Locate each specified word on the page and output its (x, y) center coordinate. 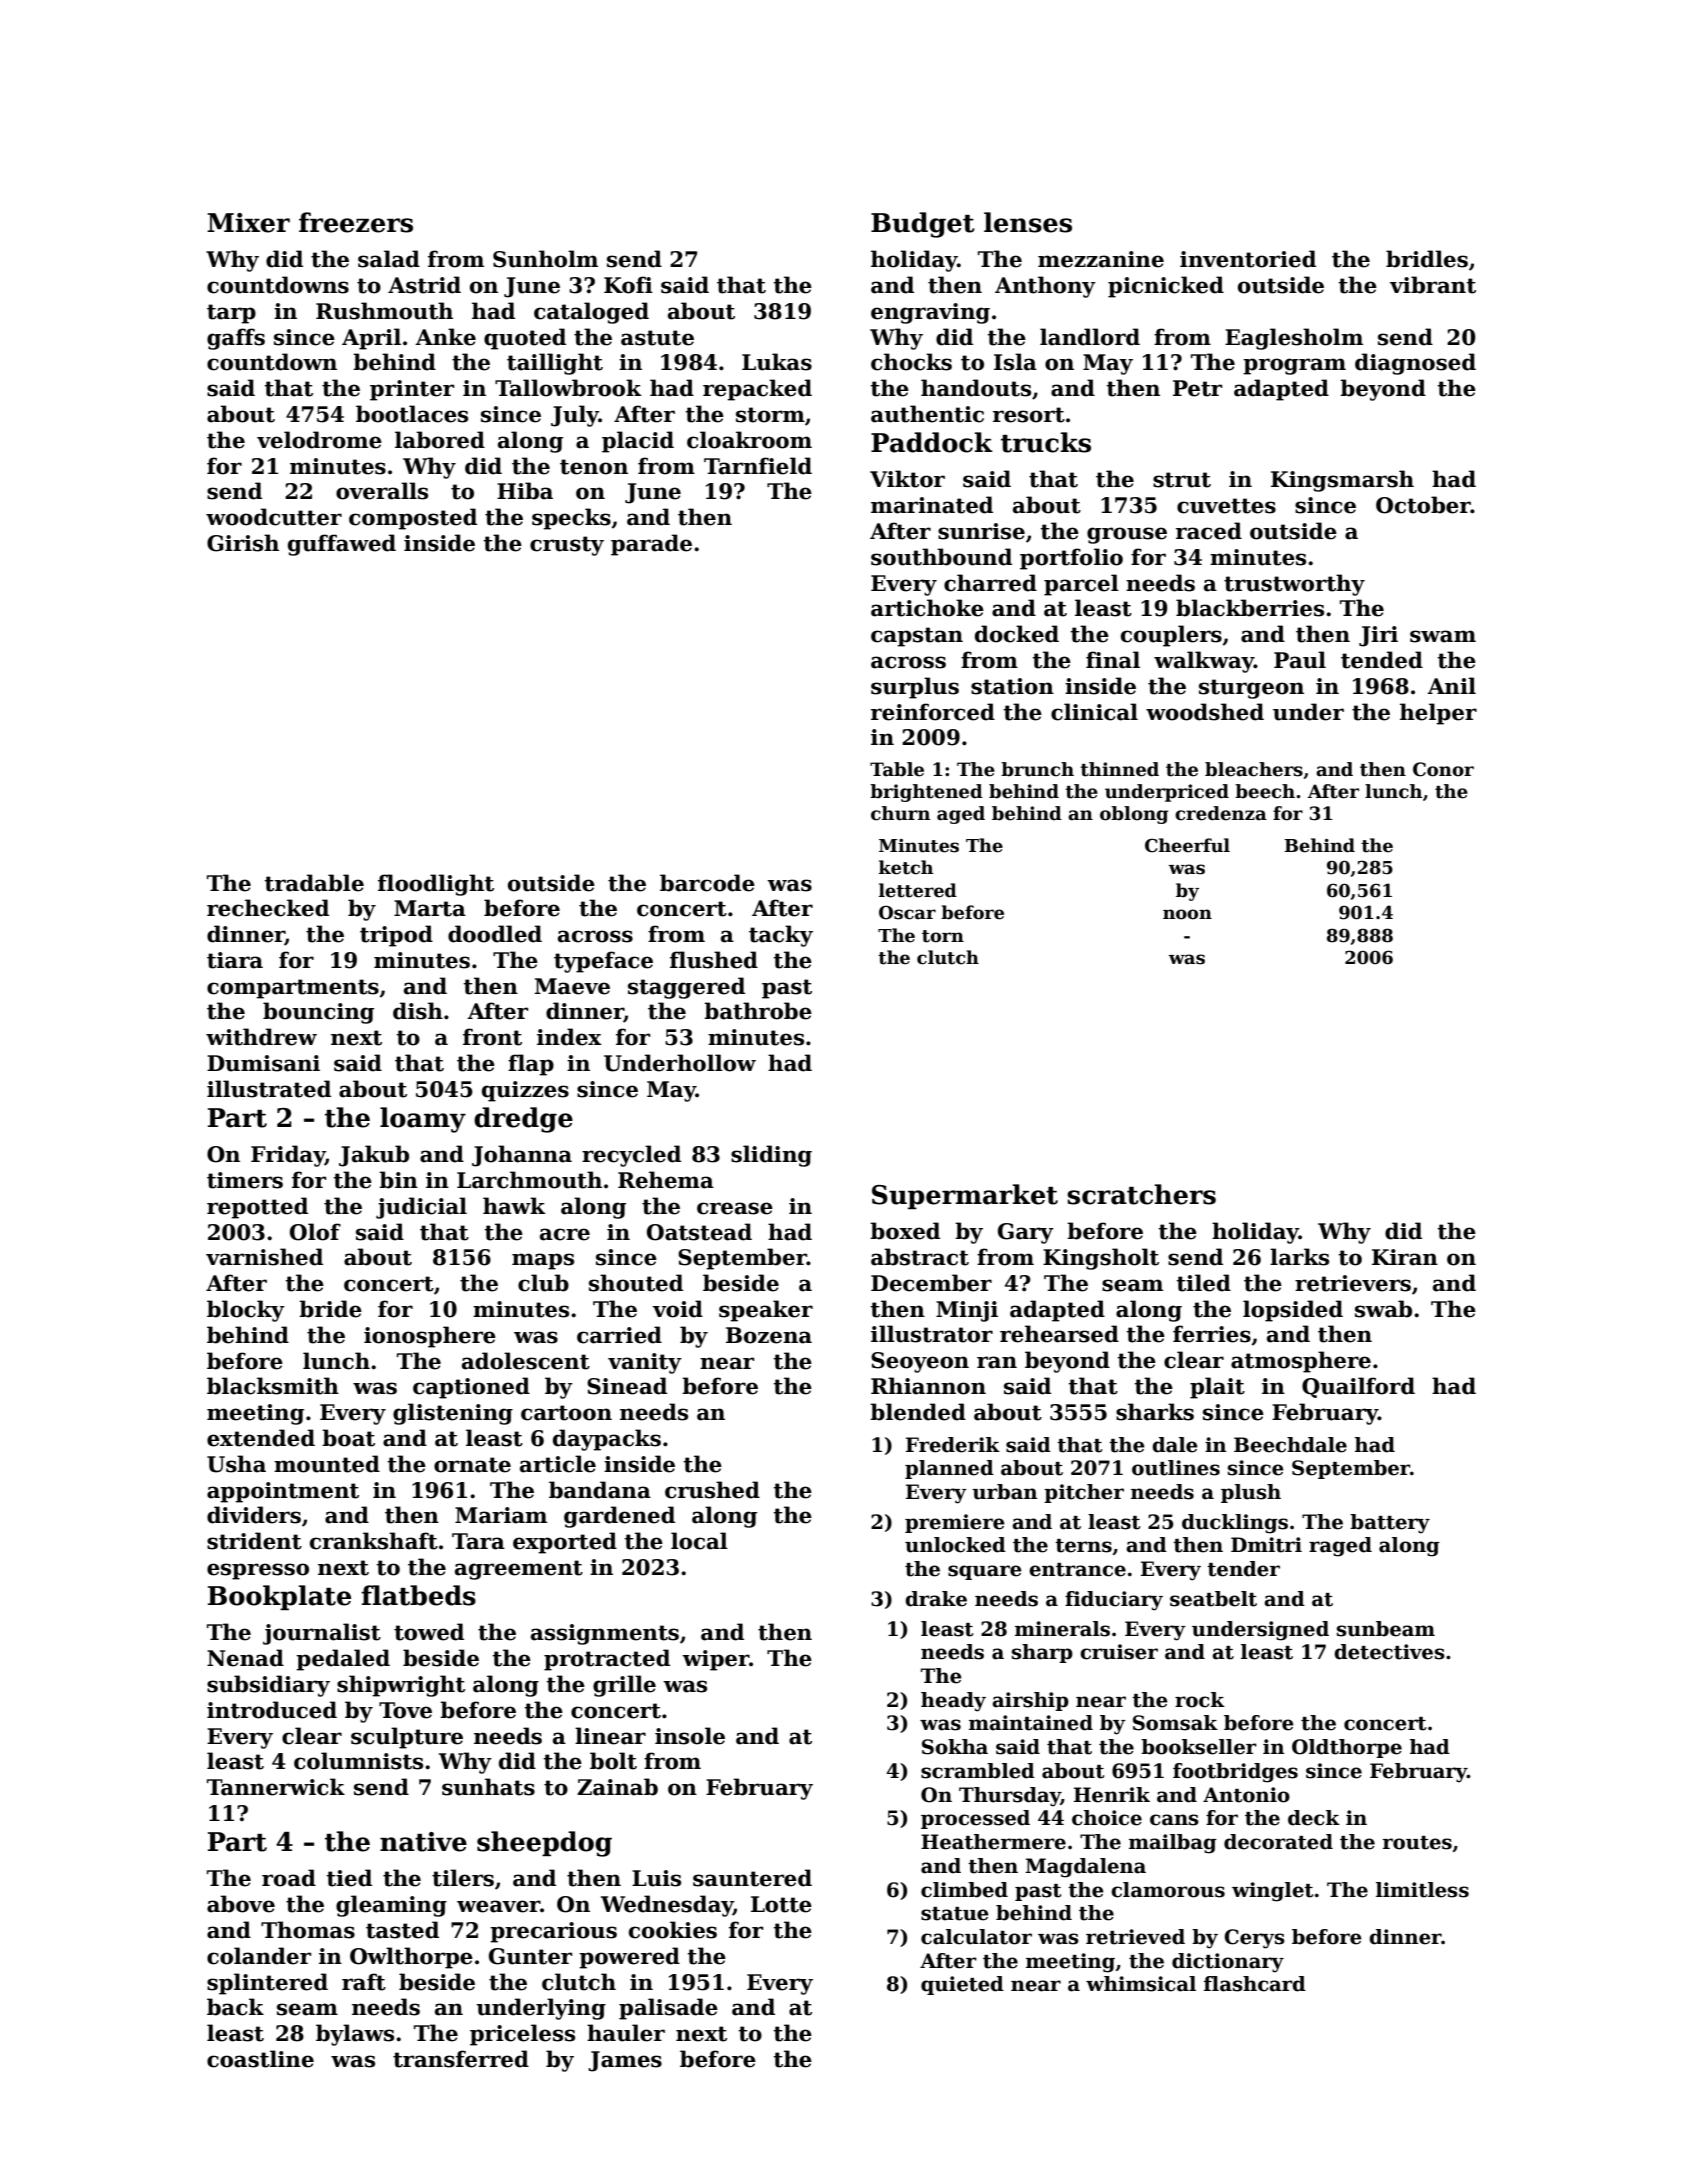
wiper (715, 1660)
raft (364, 1982)
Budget (923, 225)
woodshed (1205, 712)
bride (330, 1309)
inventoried (1248, 259)
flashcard (1255, 1984)
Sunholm (545, 259)
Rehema (666, 1180)
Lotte (781, 1904)
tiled (1204, 1283)
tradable (314, 883)
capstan (917, 637)
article (558, 1464)
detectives (1389, 1652)
